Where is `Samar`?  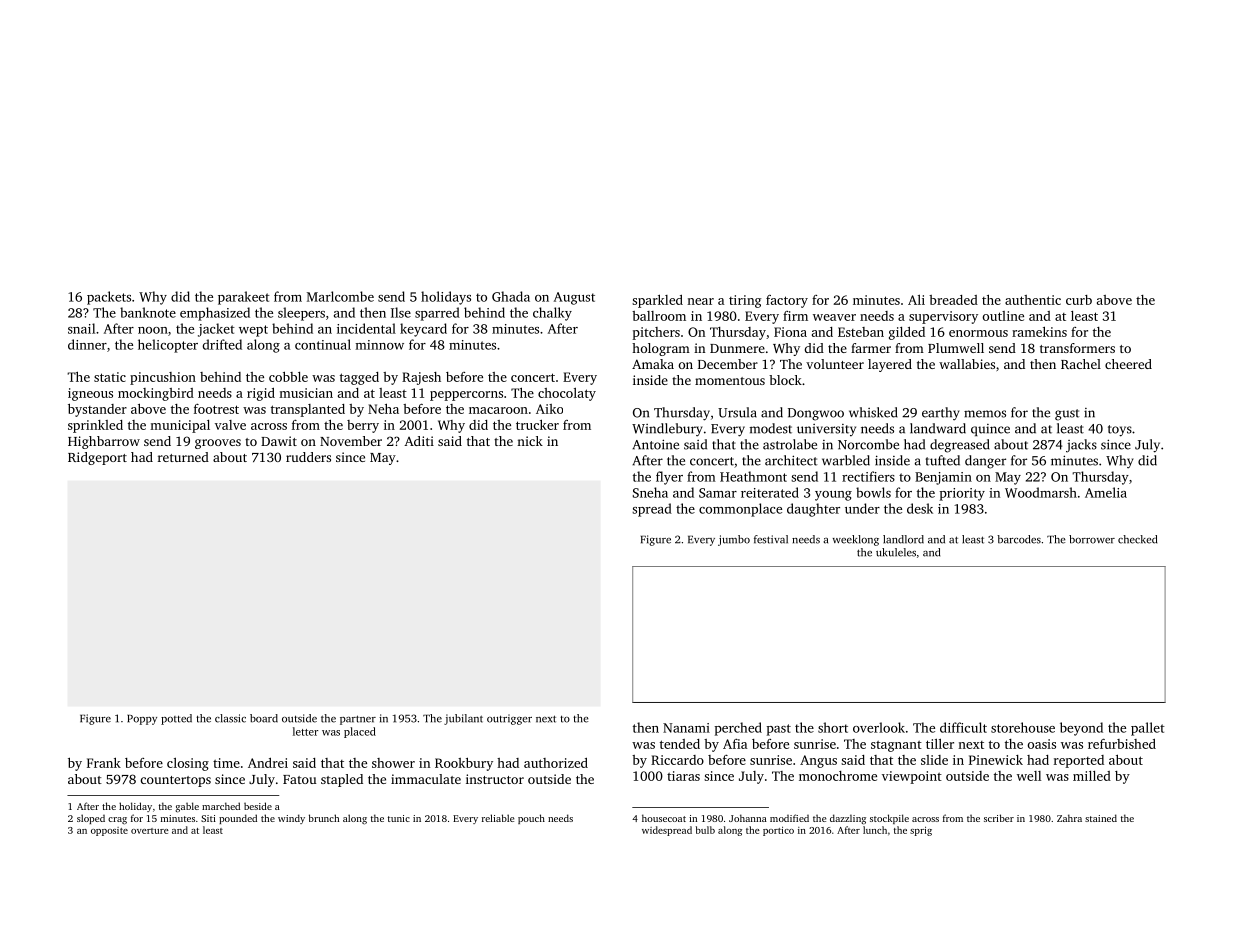 Samar is located at coordinates (718, 493).
